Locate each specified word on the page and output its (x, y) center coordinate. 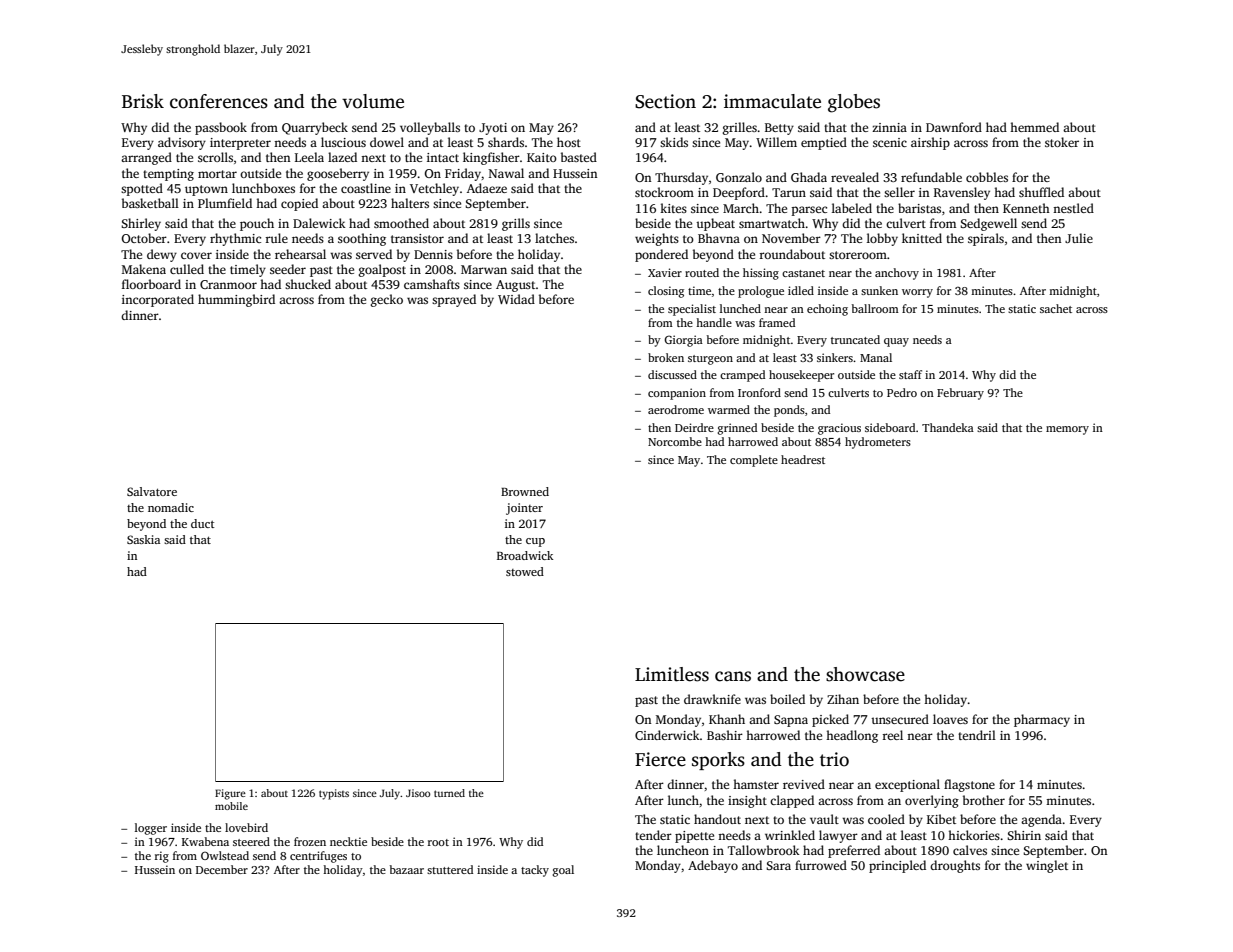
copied (299, 204)
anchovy (897, 274)
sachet (1056, 308)
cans (733, 676)
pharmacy (1042, 720)
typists (334, 794)
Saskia (143, 539)
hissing (761, 274)
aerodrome (676, 409)
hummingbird (236, 300)
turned (449, 793)
